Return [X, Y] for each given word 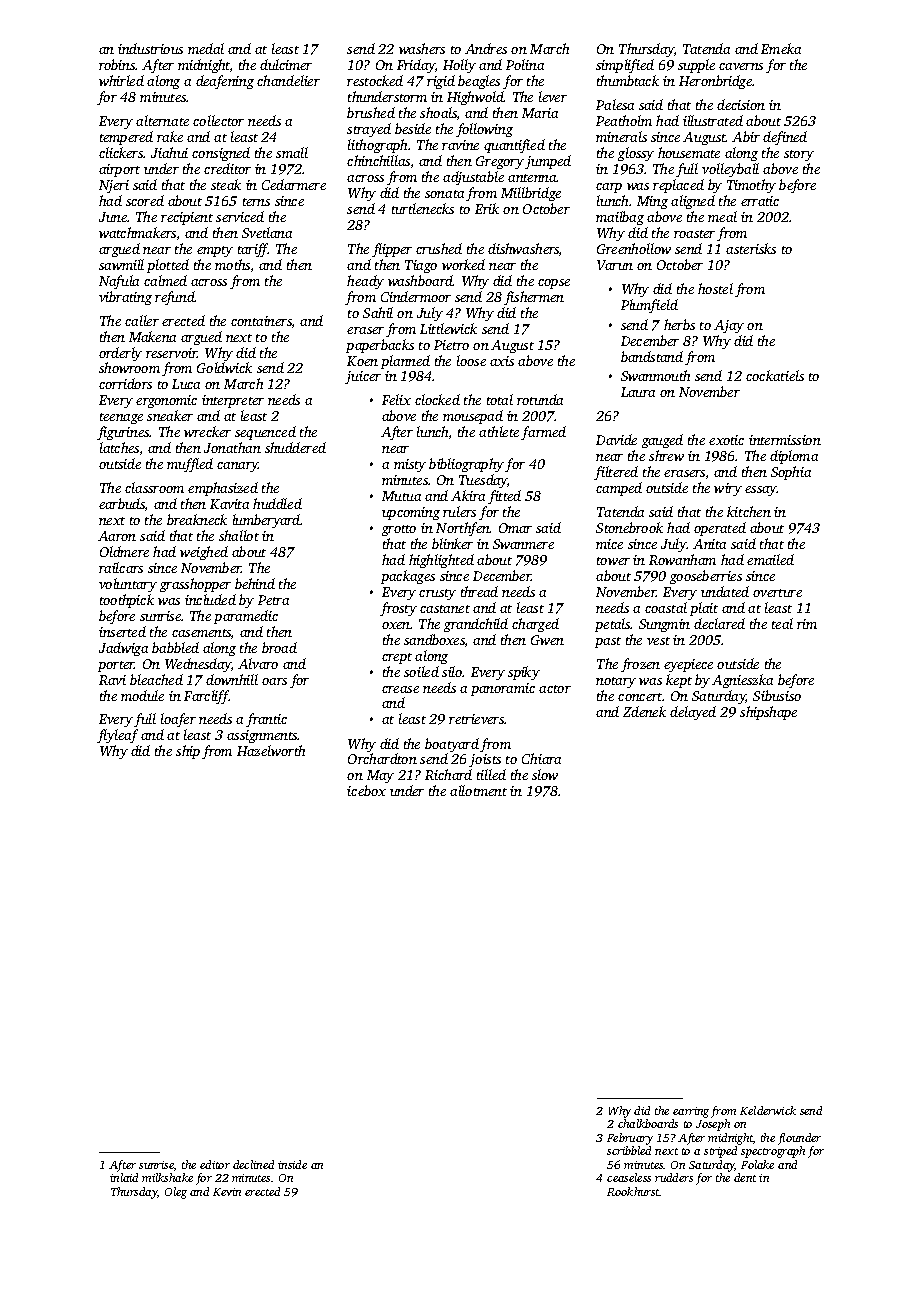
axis [502, 361]
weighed [204, 553]
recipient [187, 218]
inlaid [124, 1177]
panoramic [503, 689]
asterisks [751, 248]
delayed [693, 713]
